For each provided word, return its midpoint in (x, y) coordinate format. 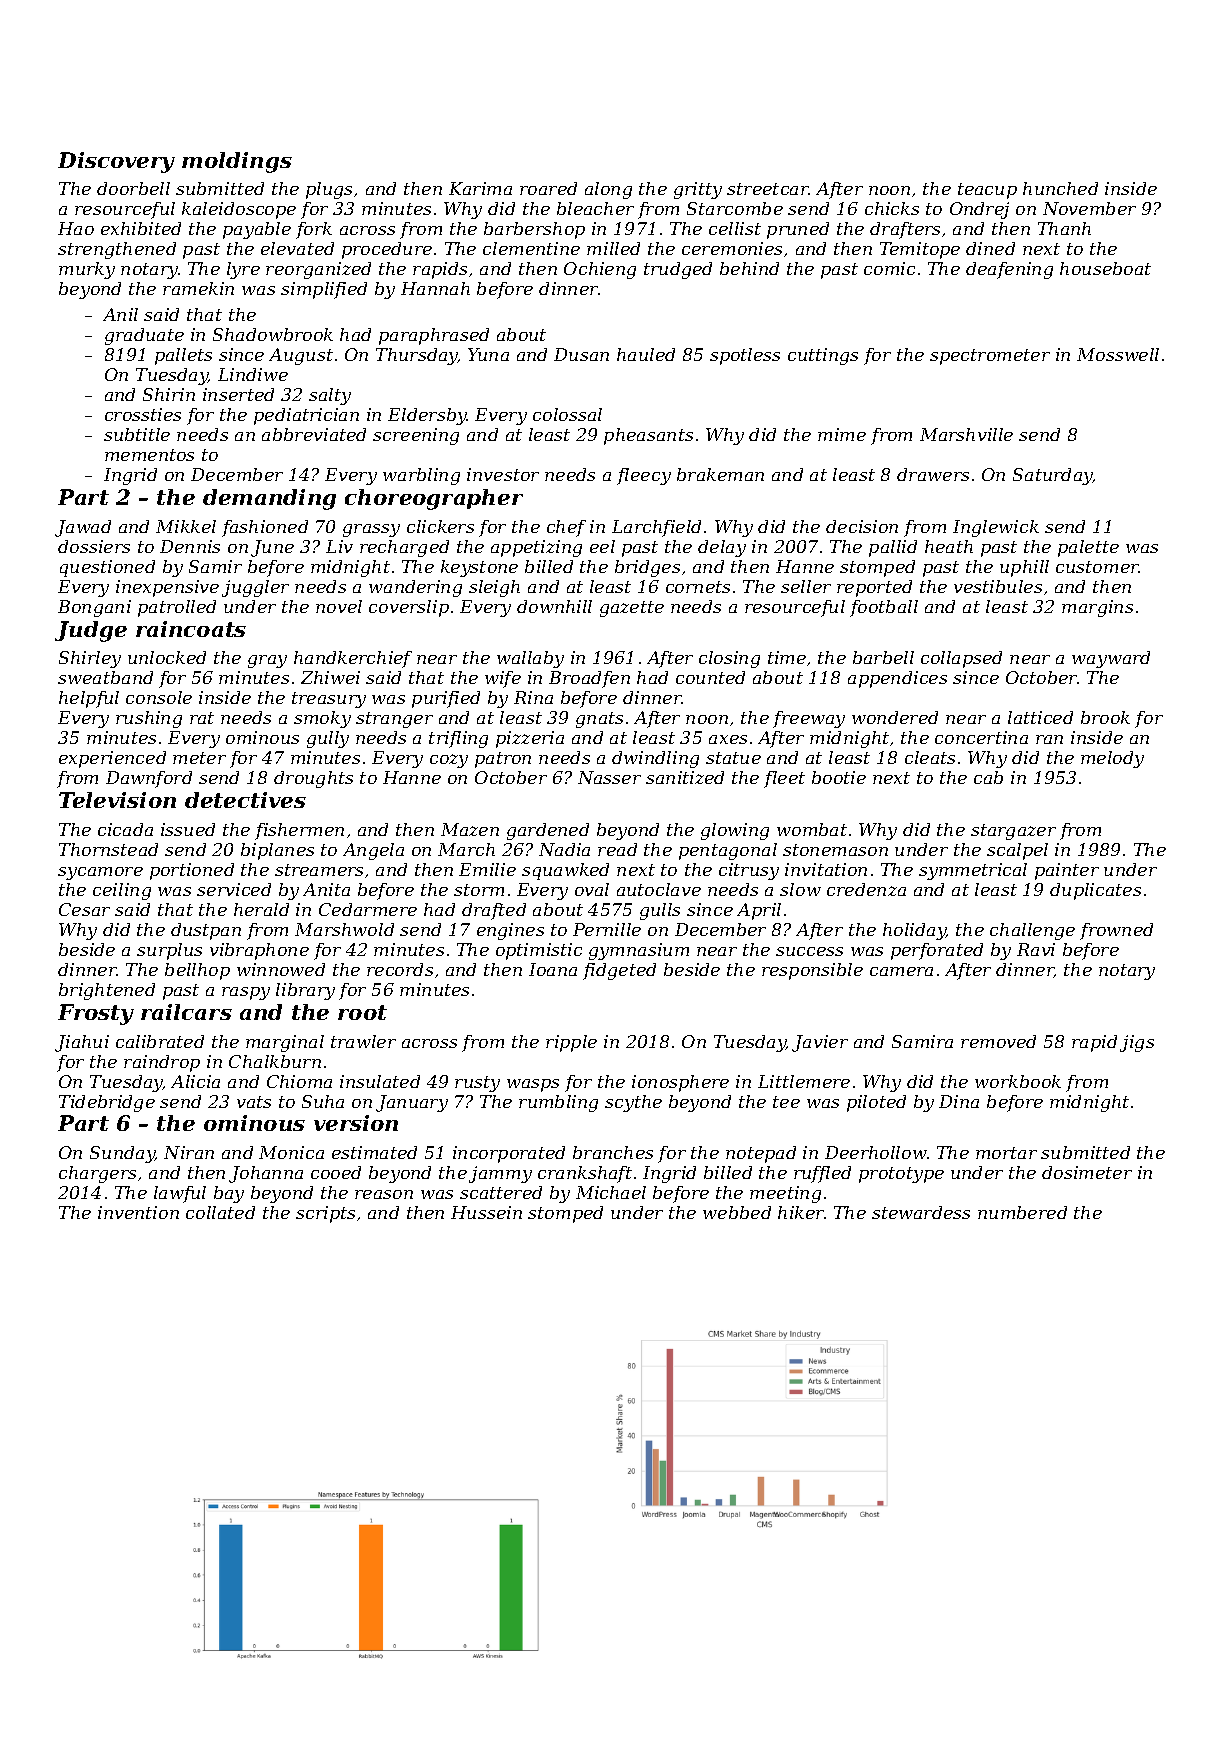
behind (749, 268)
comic (889, 268)
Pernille (607, 929)
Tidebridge (107, 1103)
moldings (237, 162)
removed (998, 1041)
